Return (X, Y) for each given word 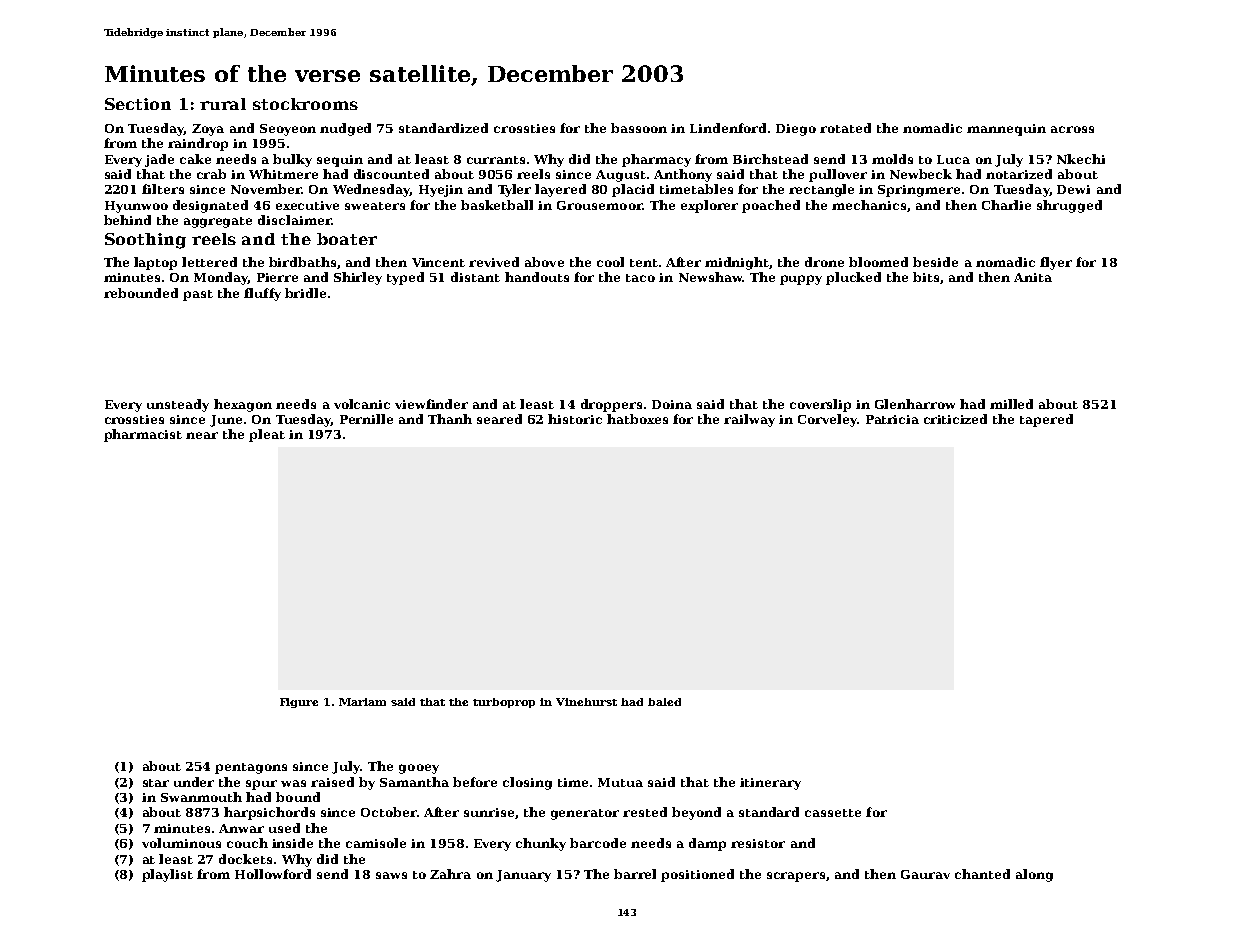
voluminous (181, 843)
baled (664, 702)
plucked (853, 278)
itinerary (770, 784)
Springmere (919, 191)
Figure (299, 703)
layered (560, 190)
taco (640, 278)
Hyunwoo (136, 207)
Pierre (277, 277)
